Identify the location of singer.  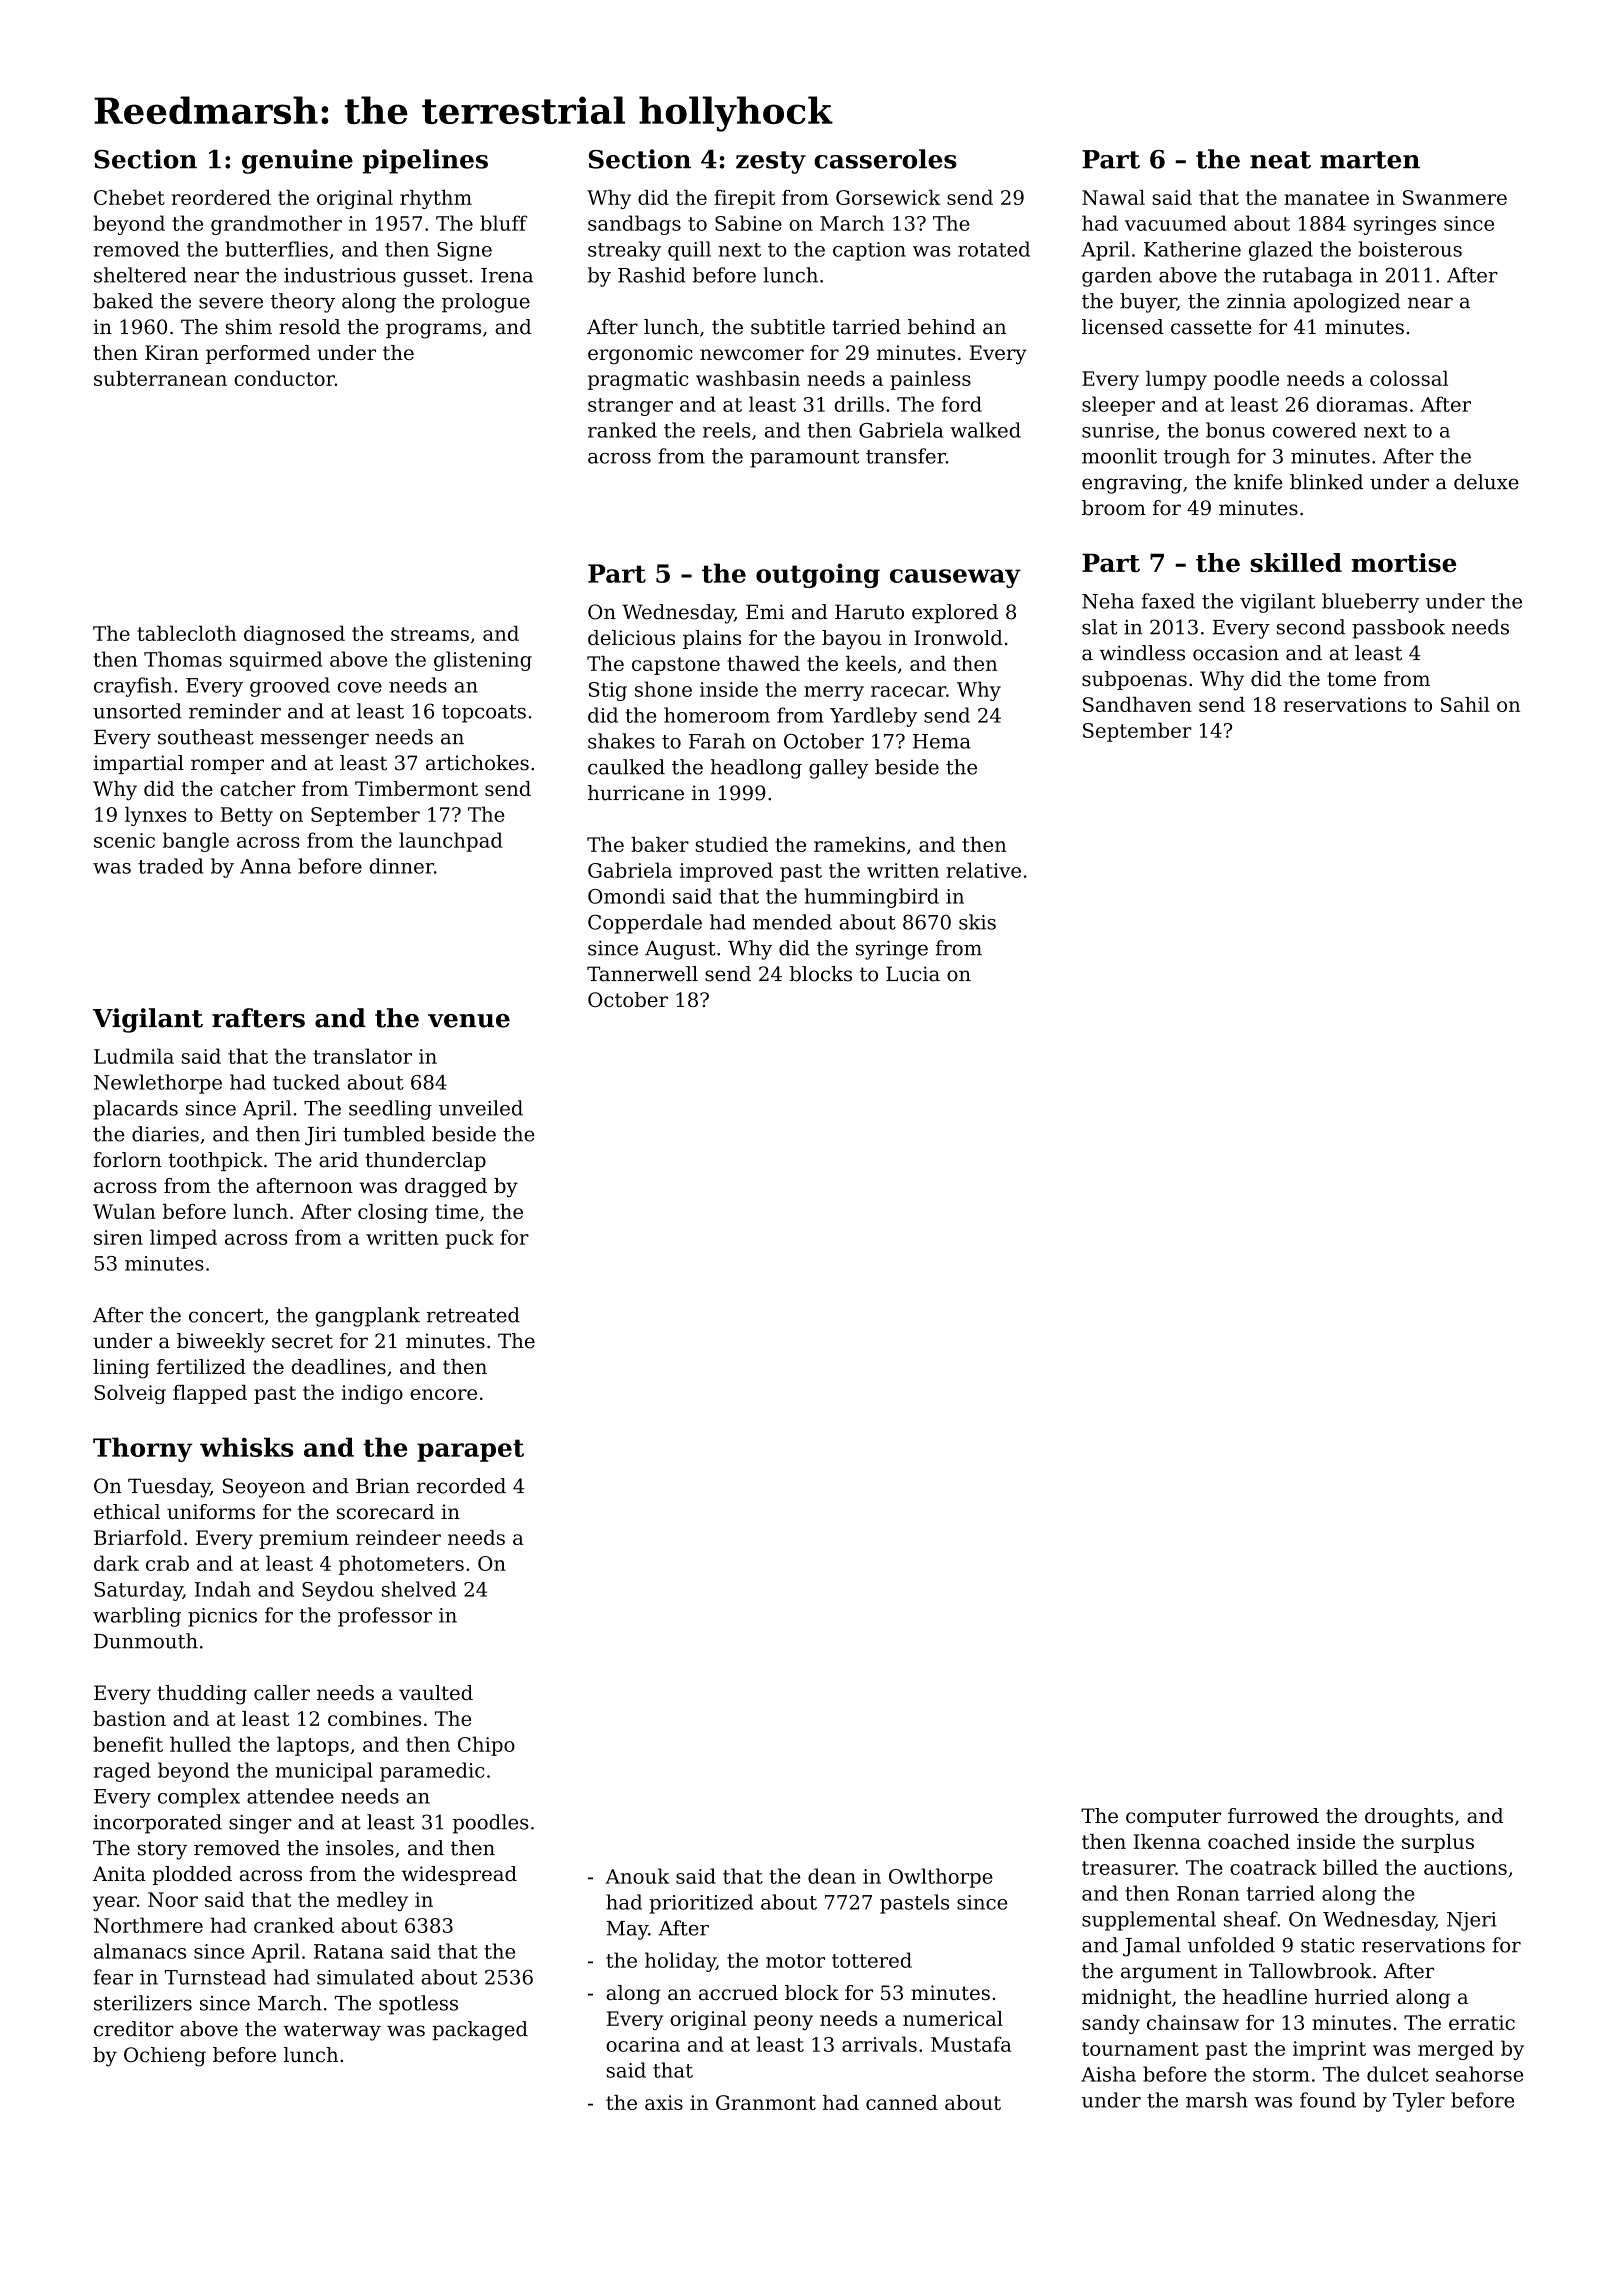
(260, 1824).
